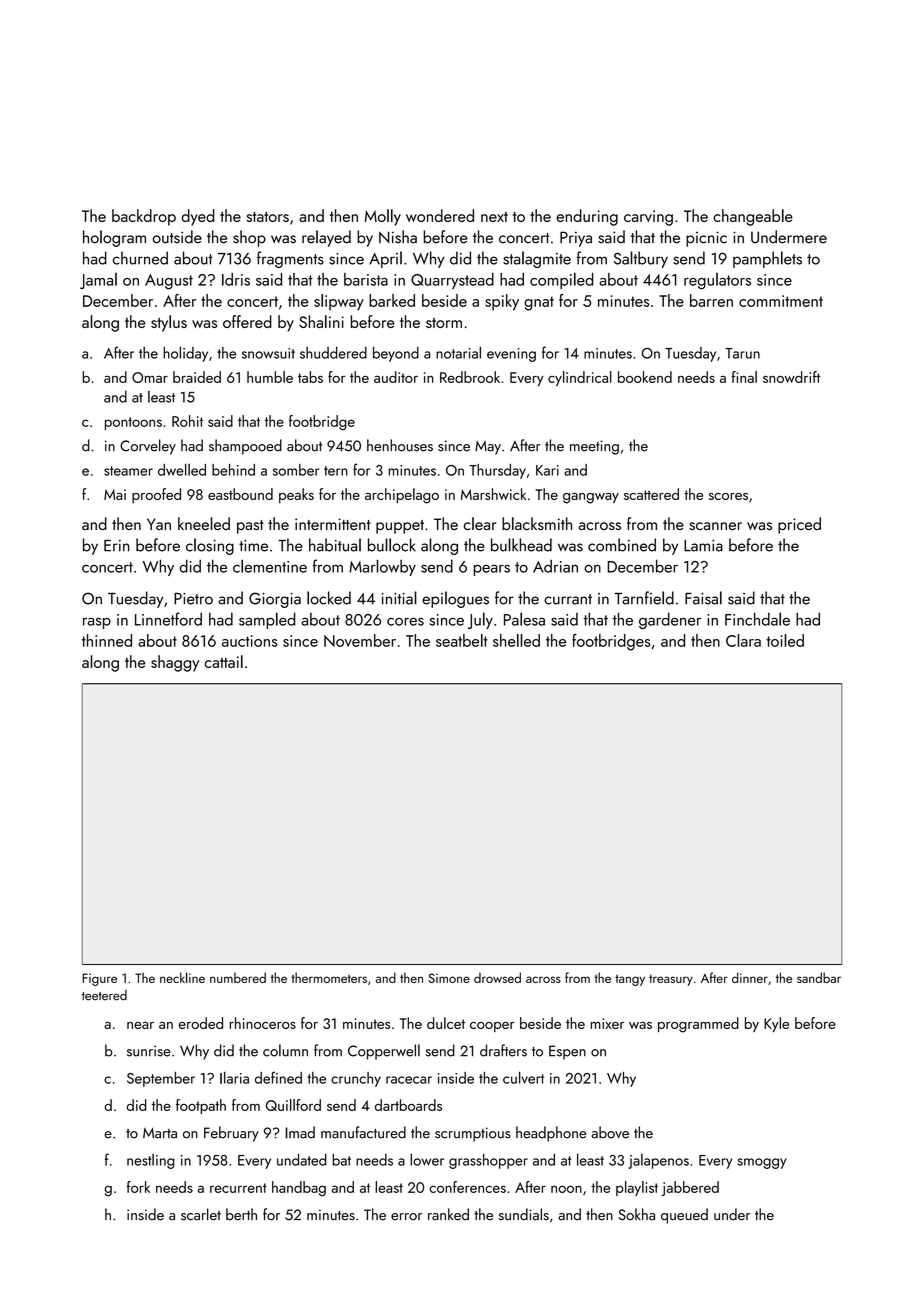 This page has height=1308, width=924. I want to click on May, so click(488, 448).
